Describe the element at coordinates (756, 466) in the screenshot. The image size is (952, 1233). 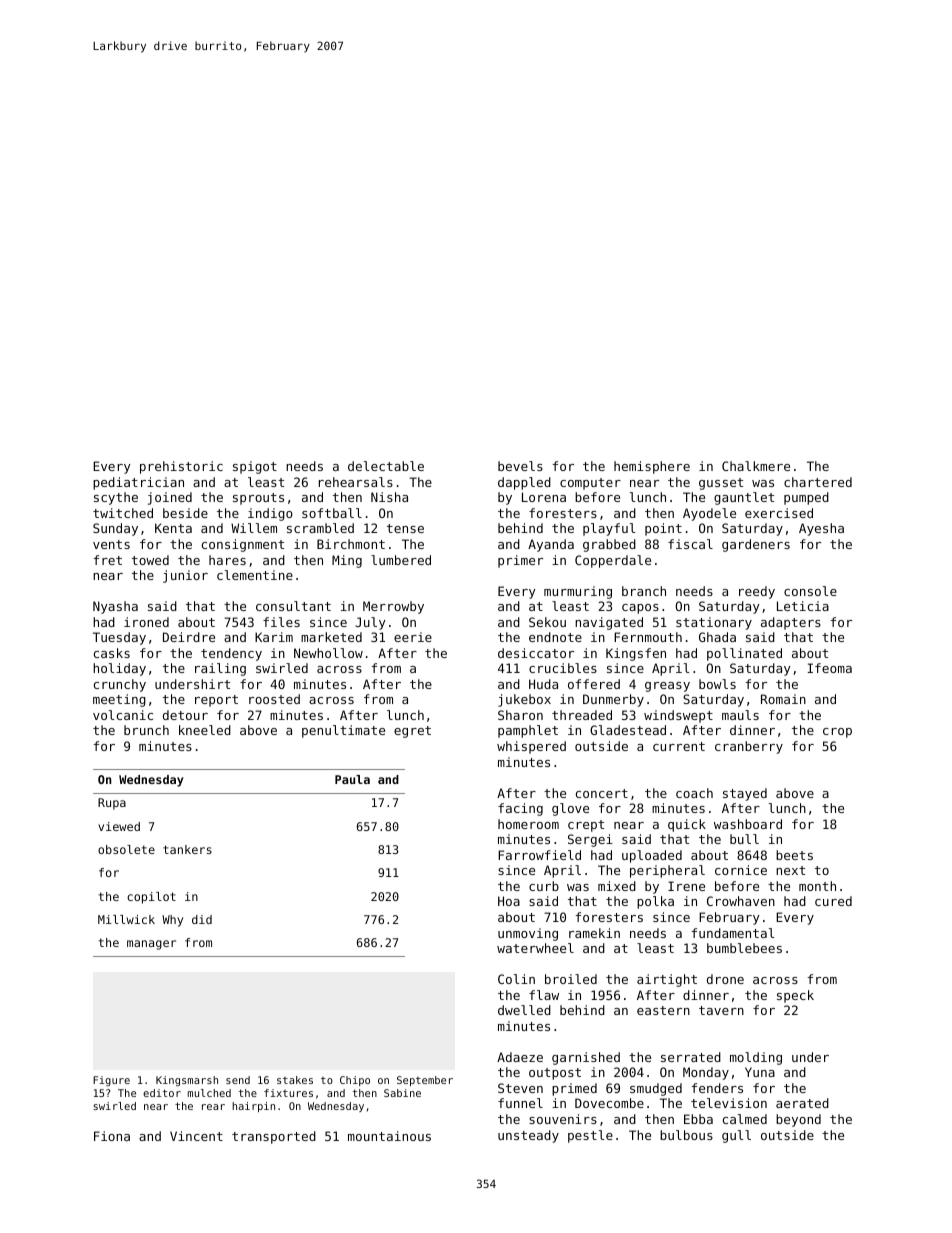
I see `Chalkmere` at that location.
